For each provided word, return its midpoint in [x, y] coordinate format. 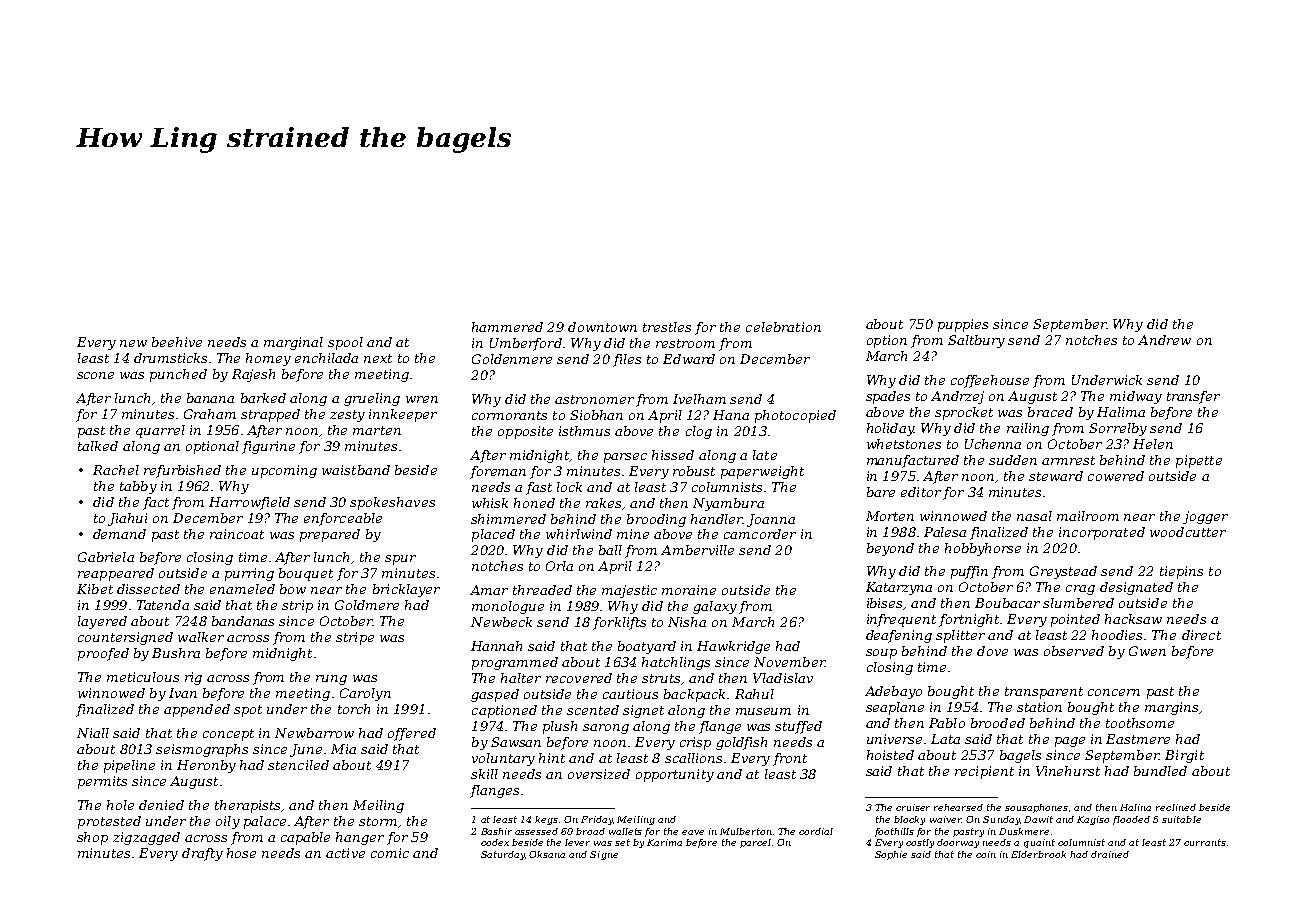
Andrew [1164, 340]
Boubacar [1007, 603]
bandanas [243, 621]
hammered [507, 327]
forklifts [619, 623]
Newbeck [501, 622]
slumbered [1078, 603]
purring [249, 574]
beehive [177, 342]
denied [161, 805]
